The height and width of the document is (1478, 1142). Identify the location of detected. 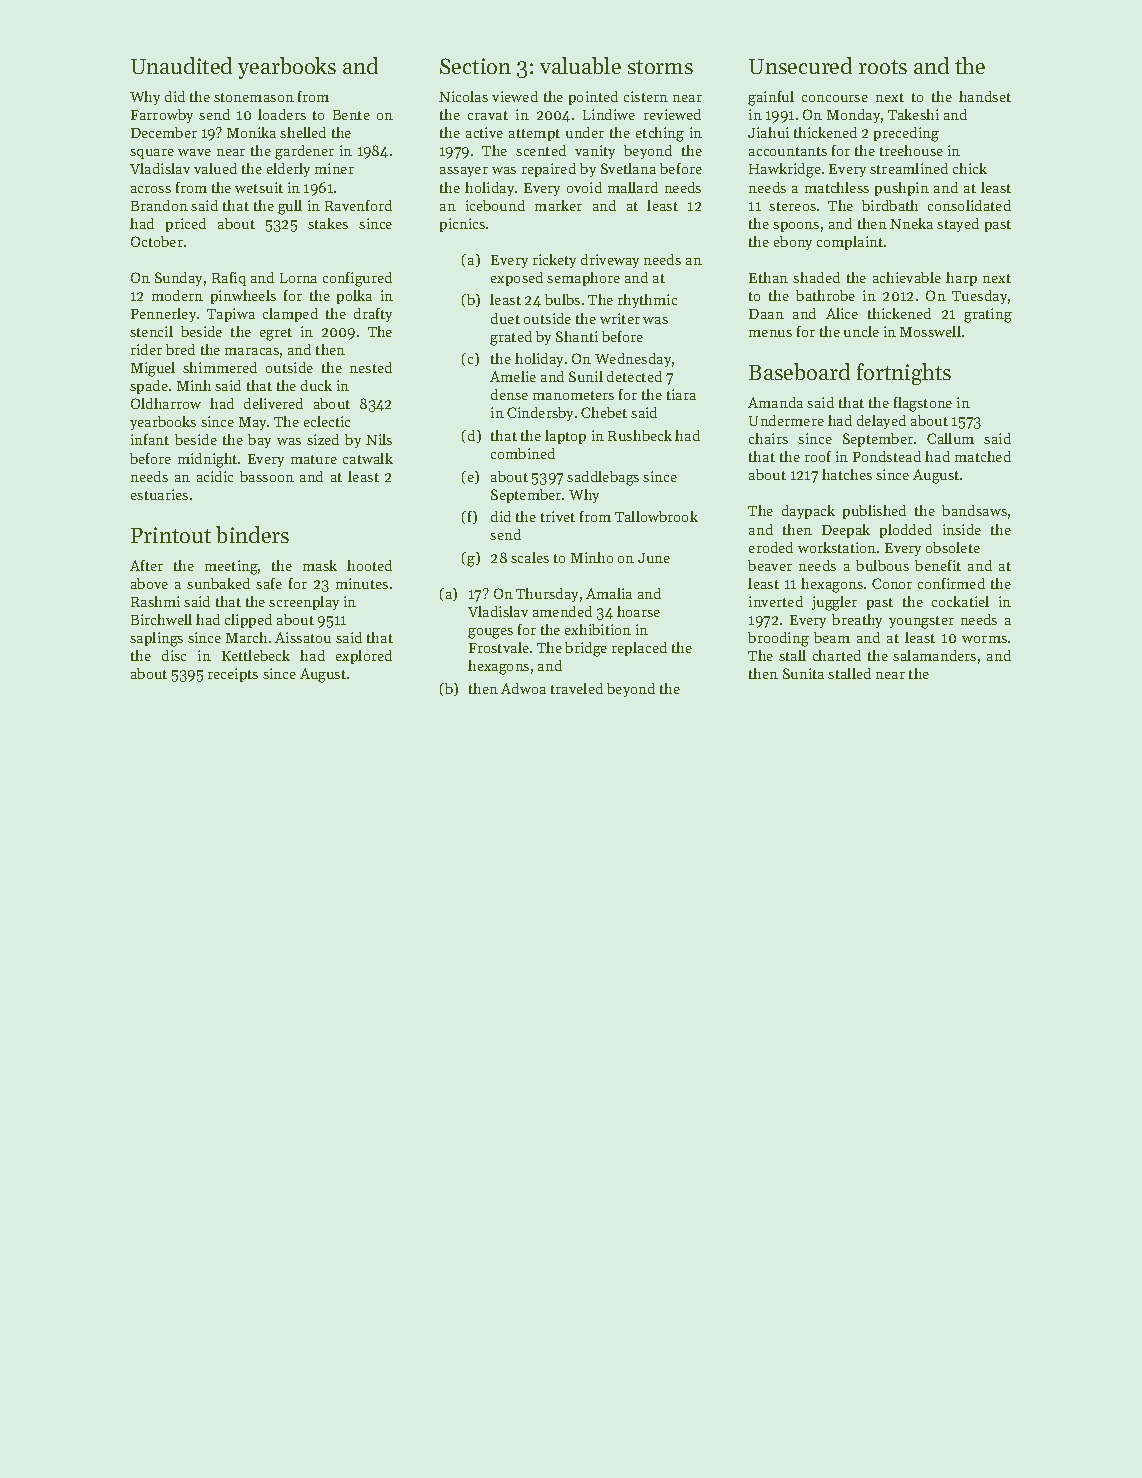
(634, 376).
